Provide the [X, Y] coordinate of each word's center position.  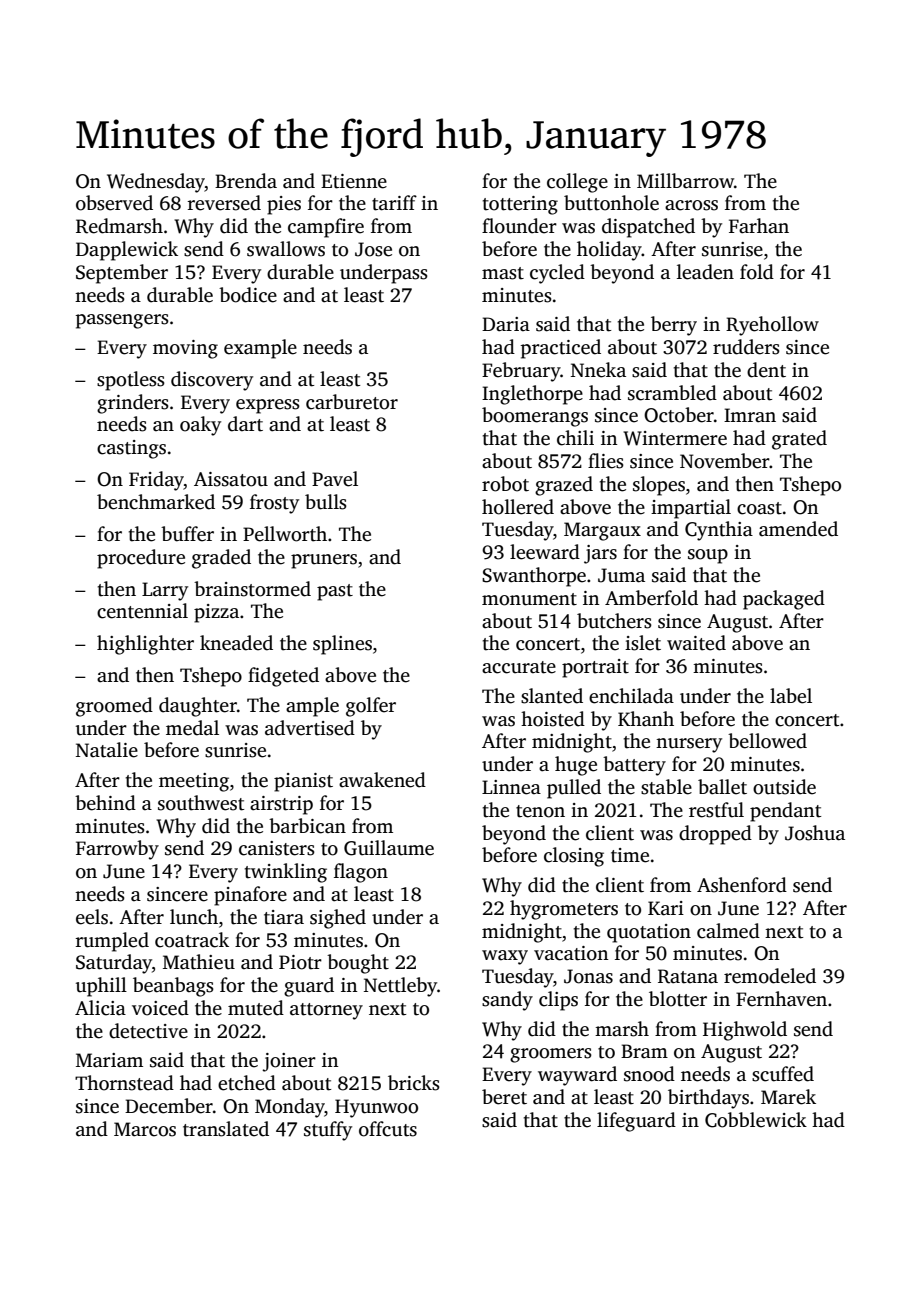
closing [574, 857]
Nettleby [400, 987]
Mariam [109, 1060]
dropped [715, 835]
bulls [326, 502]
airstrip [281, 805]
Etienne [354, 181]
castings [131, 449]
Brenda [246, 181]
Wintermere [675, 438]
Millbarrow [685, 181]
